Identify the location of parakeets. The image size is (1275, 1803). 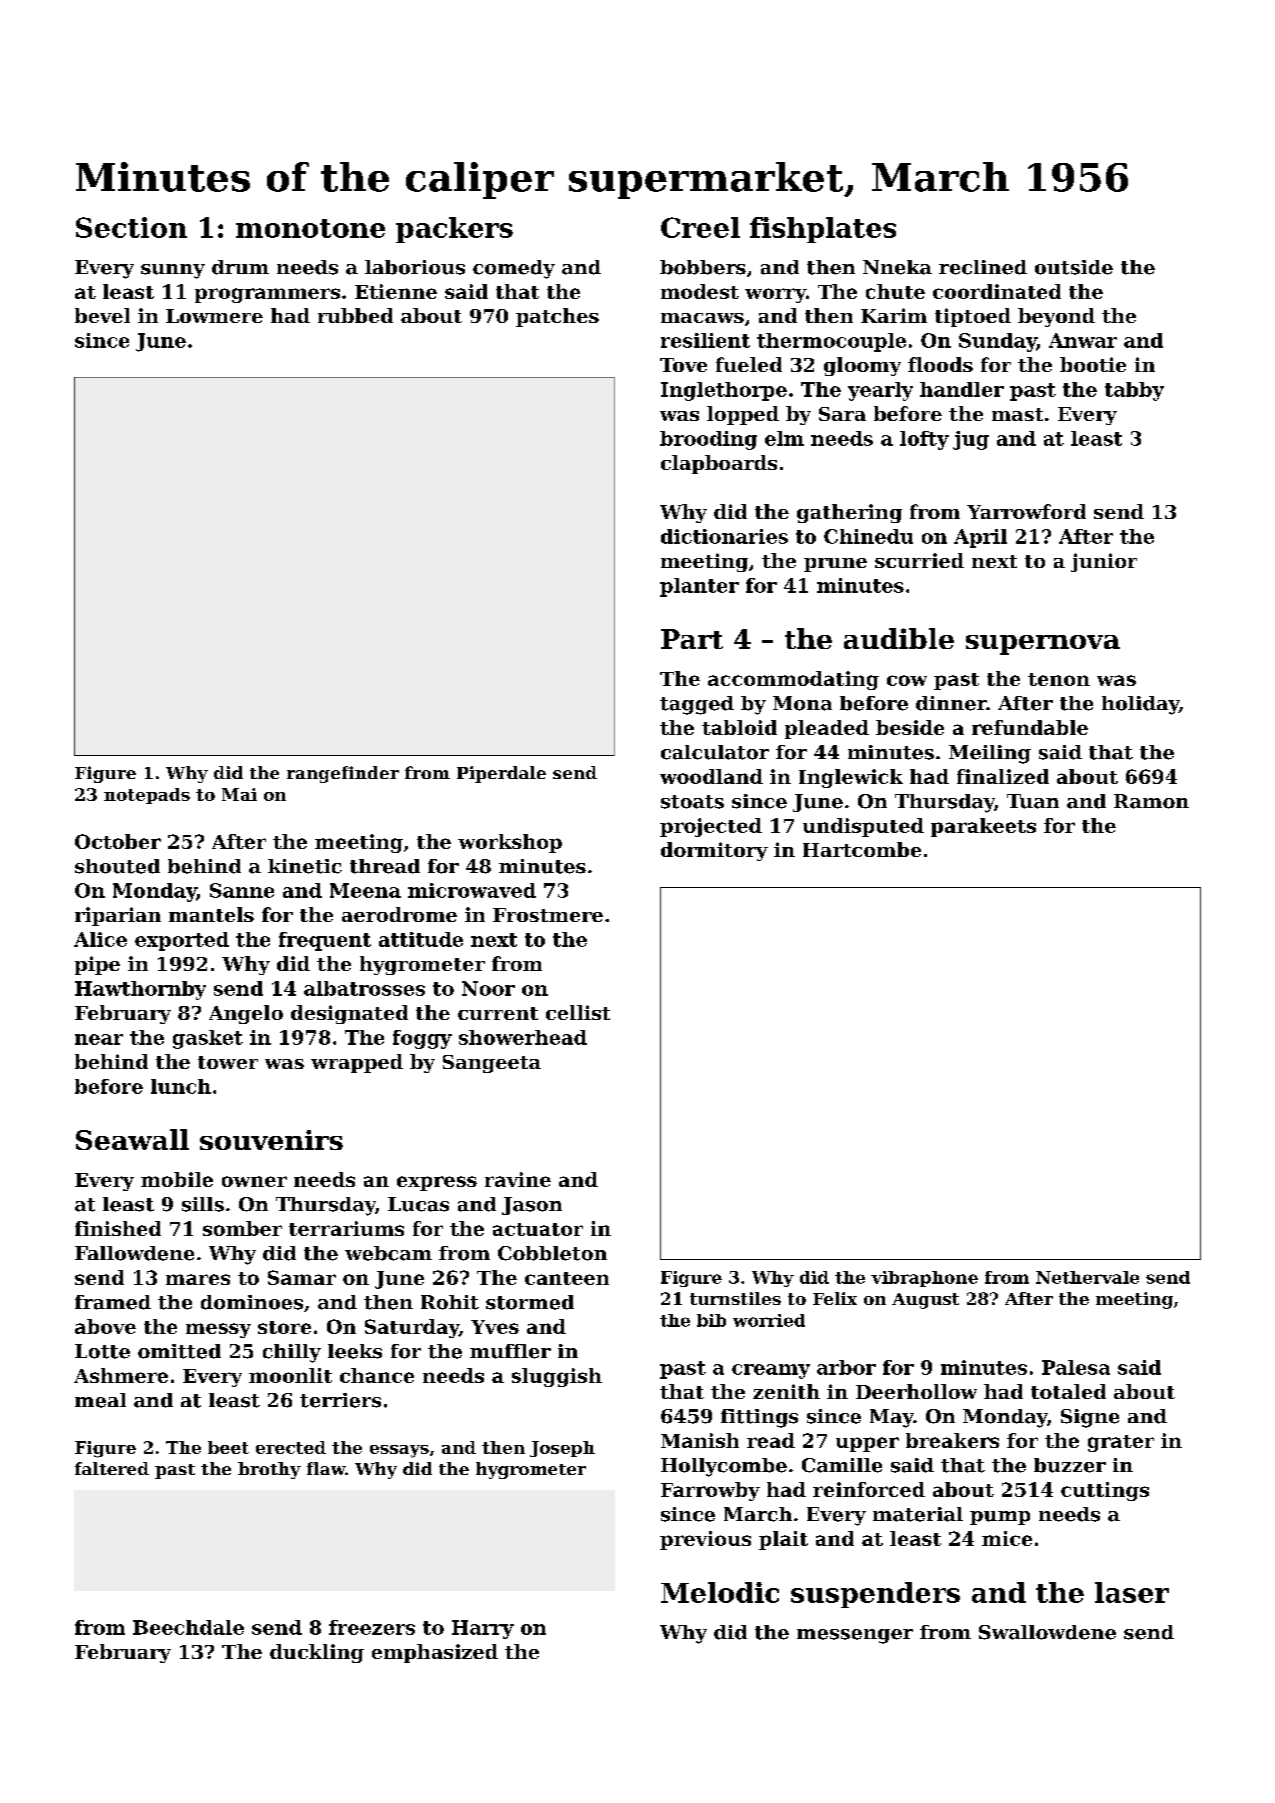
(983, 827).
